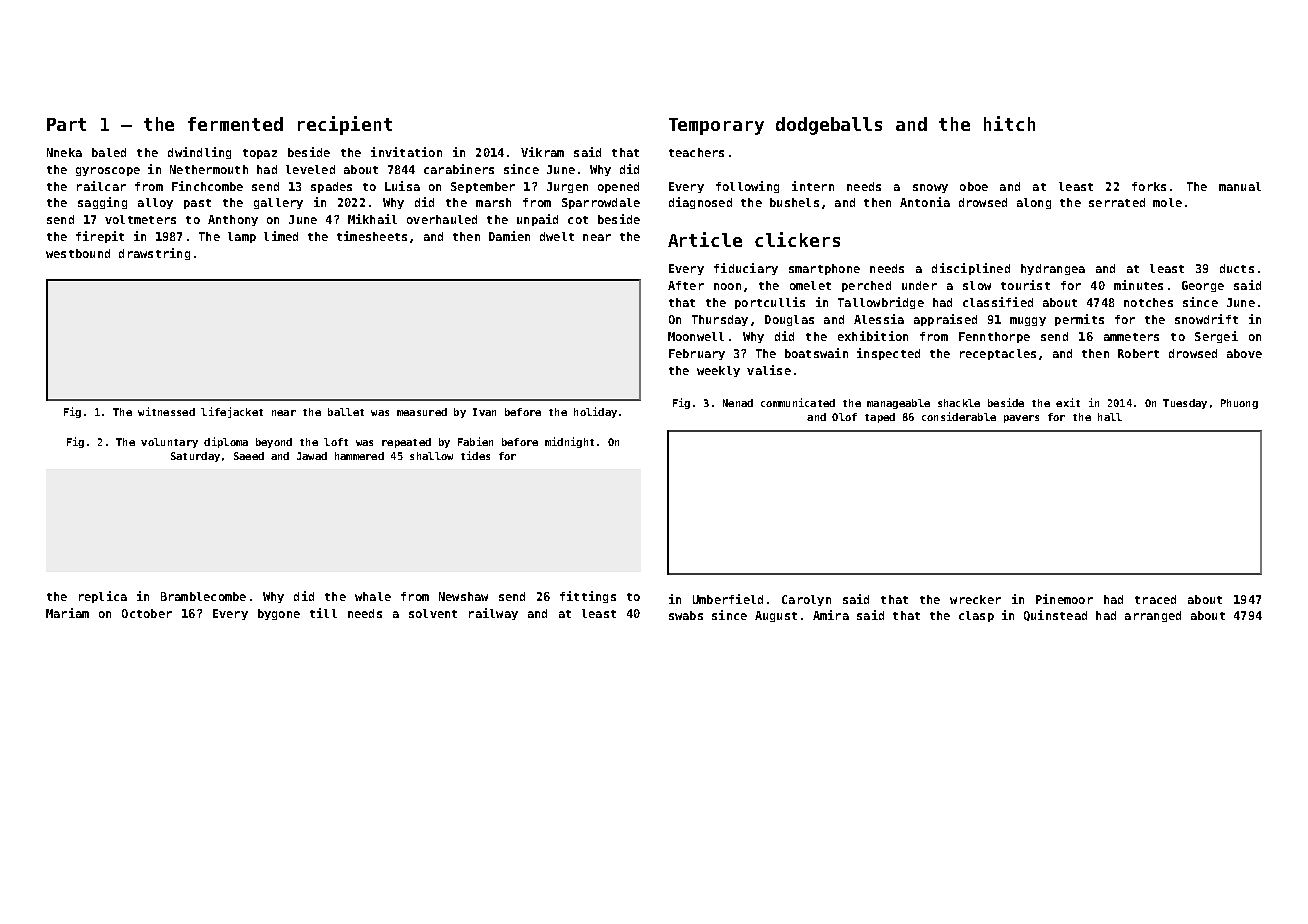 Image resolution: width=1308 pixels, height=924 pixels. What do you see at coordinates (1064, 599) in the screenshot?
I see `Pinemoor` at bounding box center [1064, 599].
